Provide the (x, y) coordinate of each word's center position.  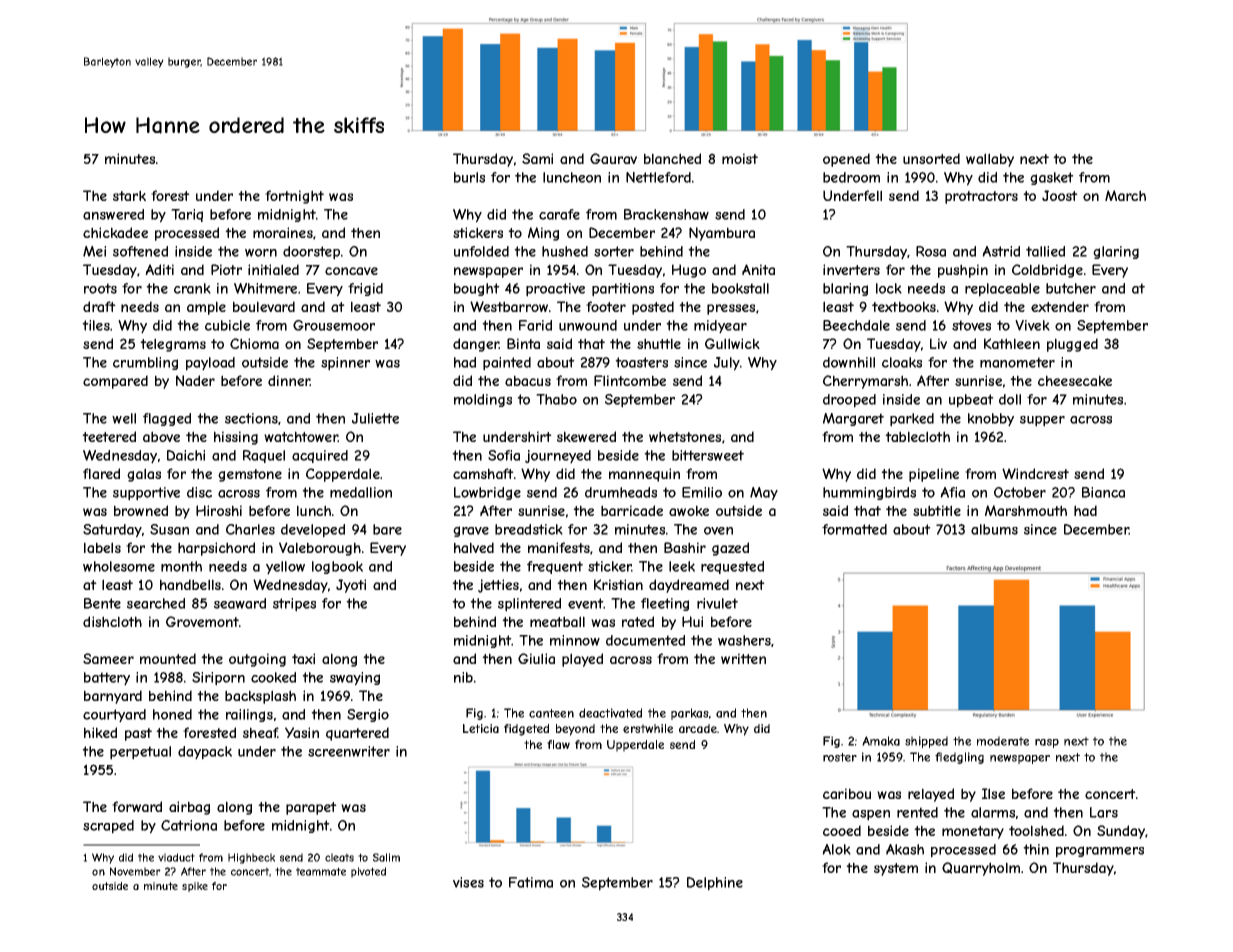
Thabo (556, 399)
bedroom (851, 177)
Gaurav (613, 158)
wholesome (119, 566)
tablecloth (917, 436)
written (743, 658)
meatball (557, 621)
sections (251, 418)
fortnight (294, 197)
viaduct (176, 857)
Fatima (531, 882)
